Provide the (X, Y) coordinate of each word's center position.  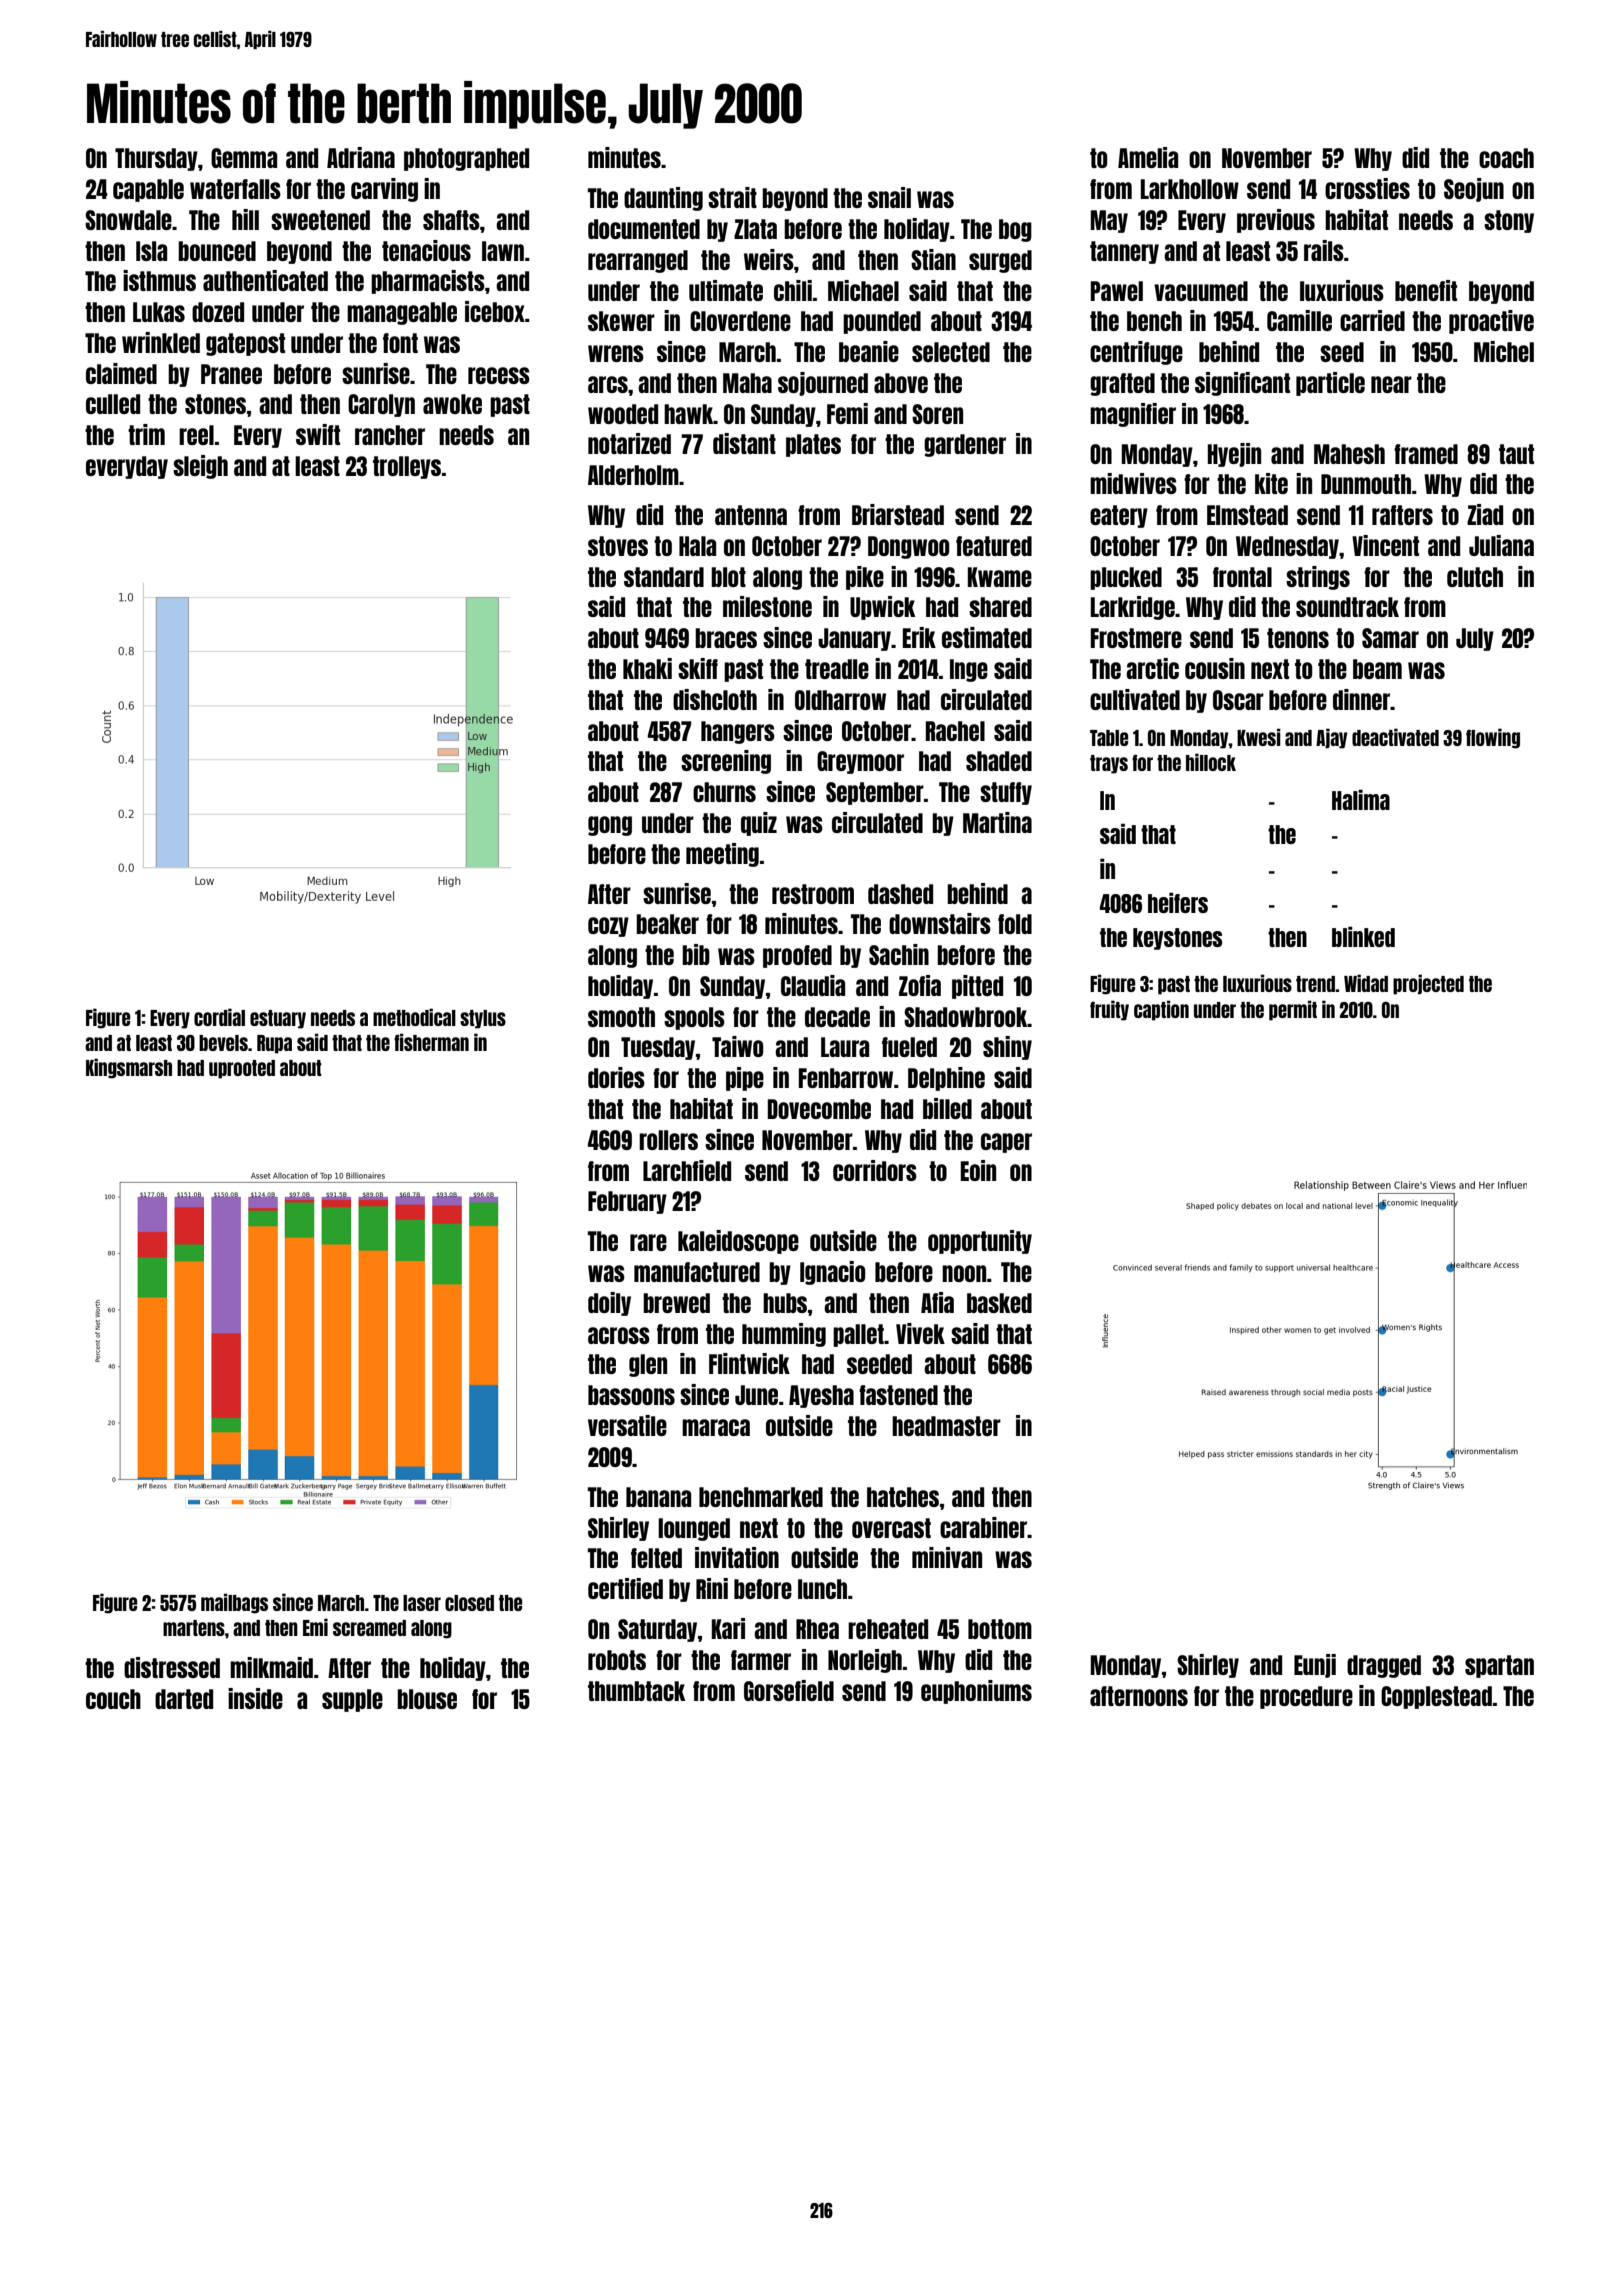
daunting (663, 199)
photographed (466, 159)
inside (255, 1698)
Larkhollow (1190, 189)
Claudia (813, 985)
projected (1428, 984)
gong (610, 826)
